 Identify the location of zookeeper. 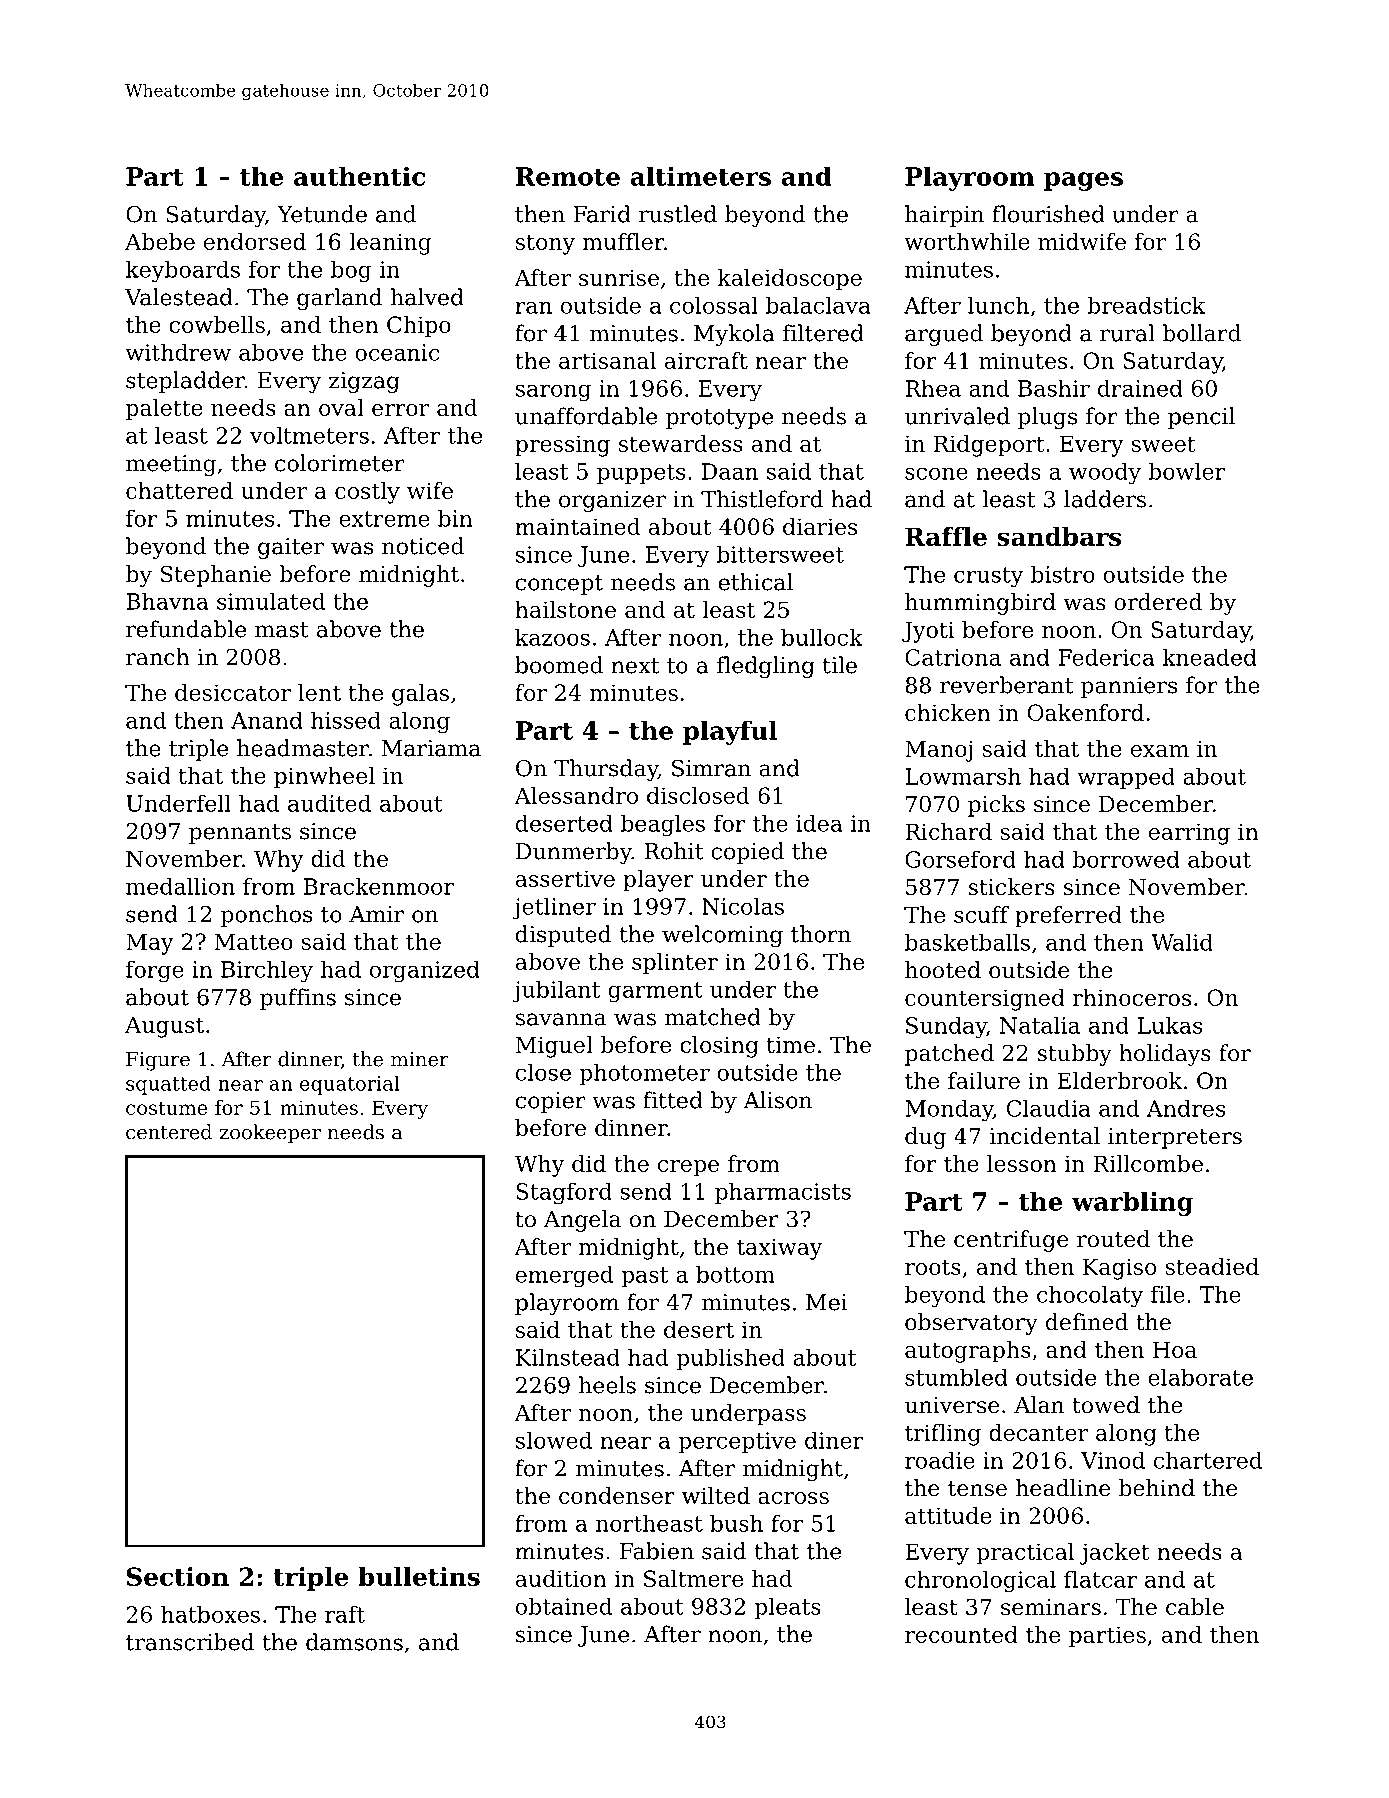
(270, 1134).
